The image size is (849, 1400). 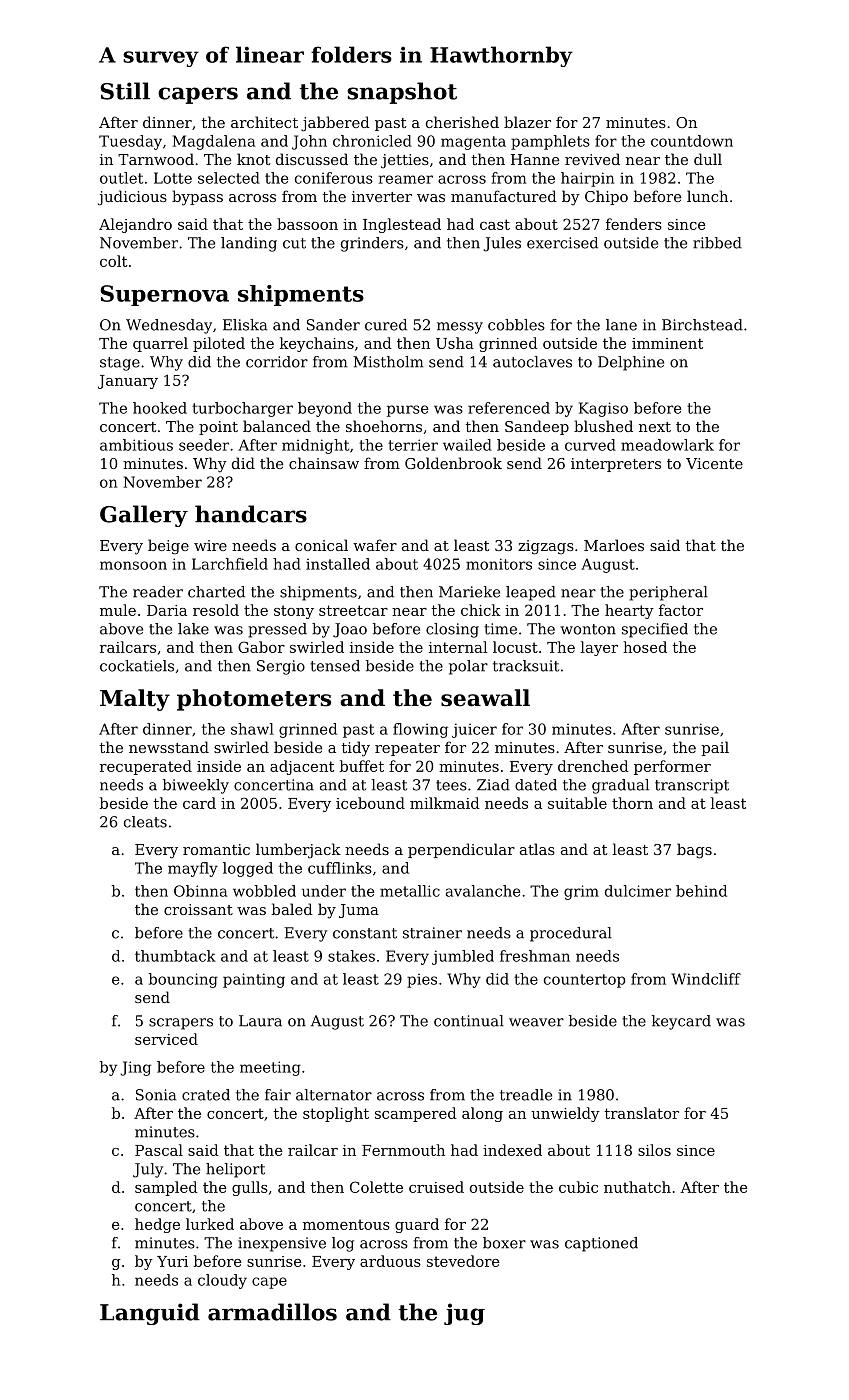 I want to click on lurked, so click(x=210, y=1224).
